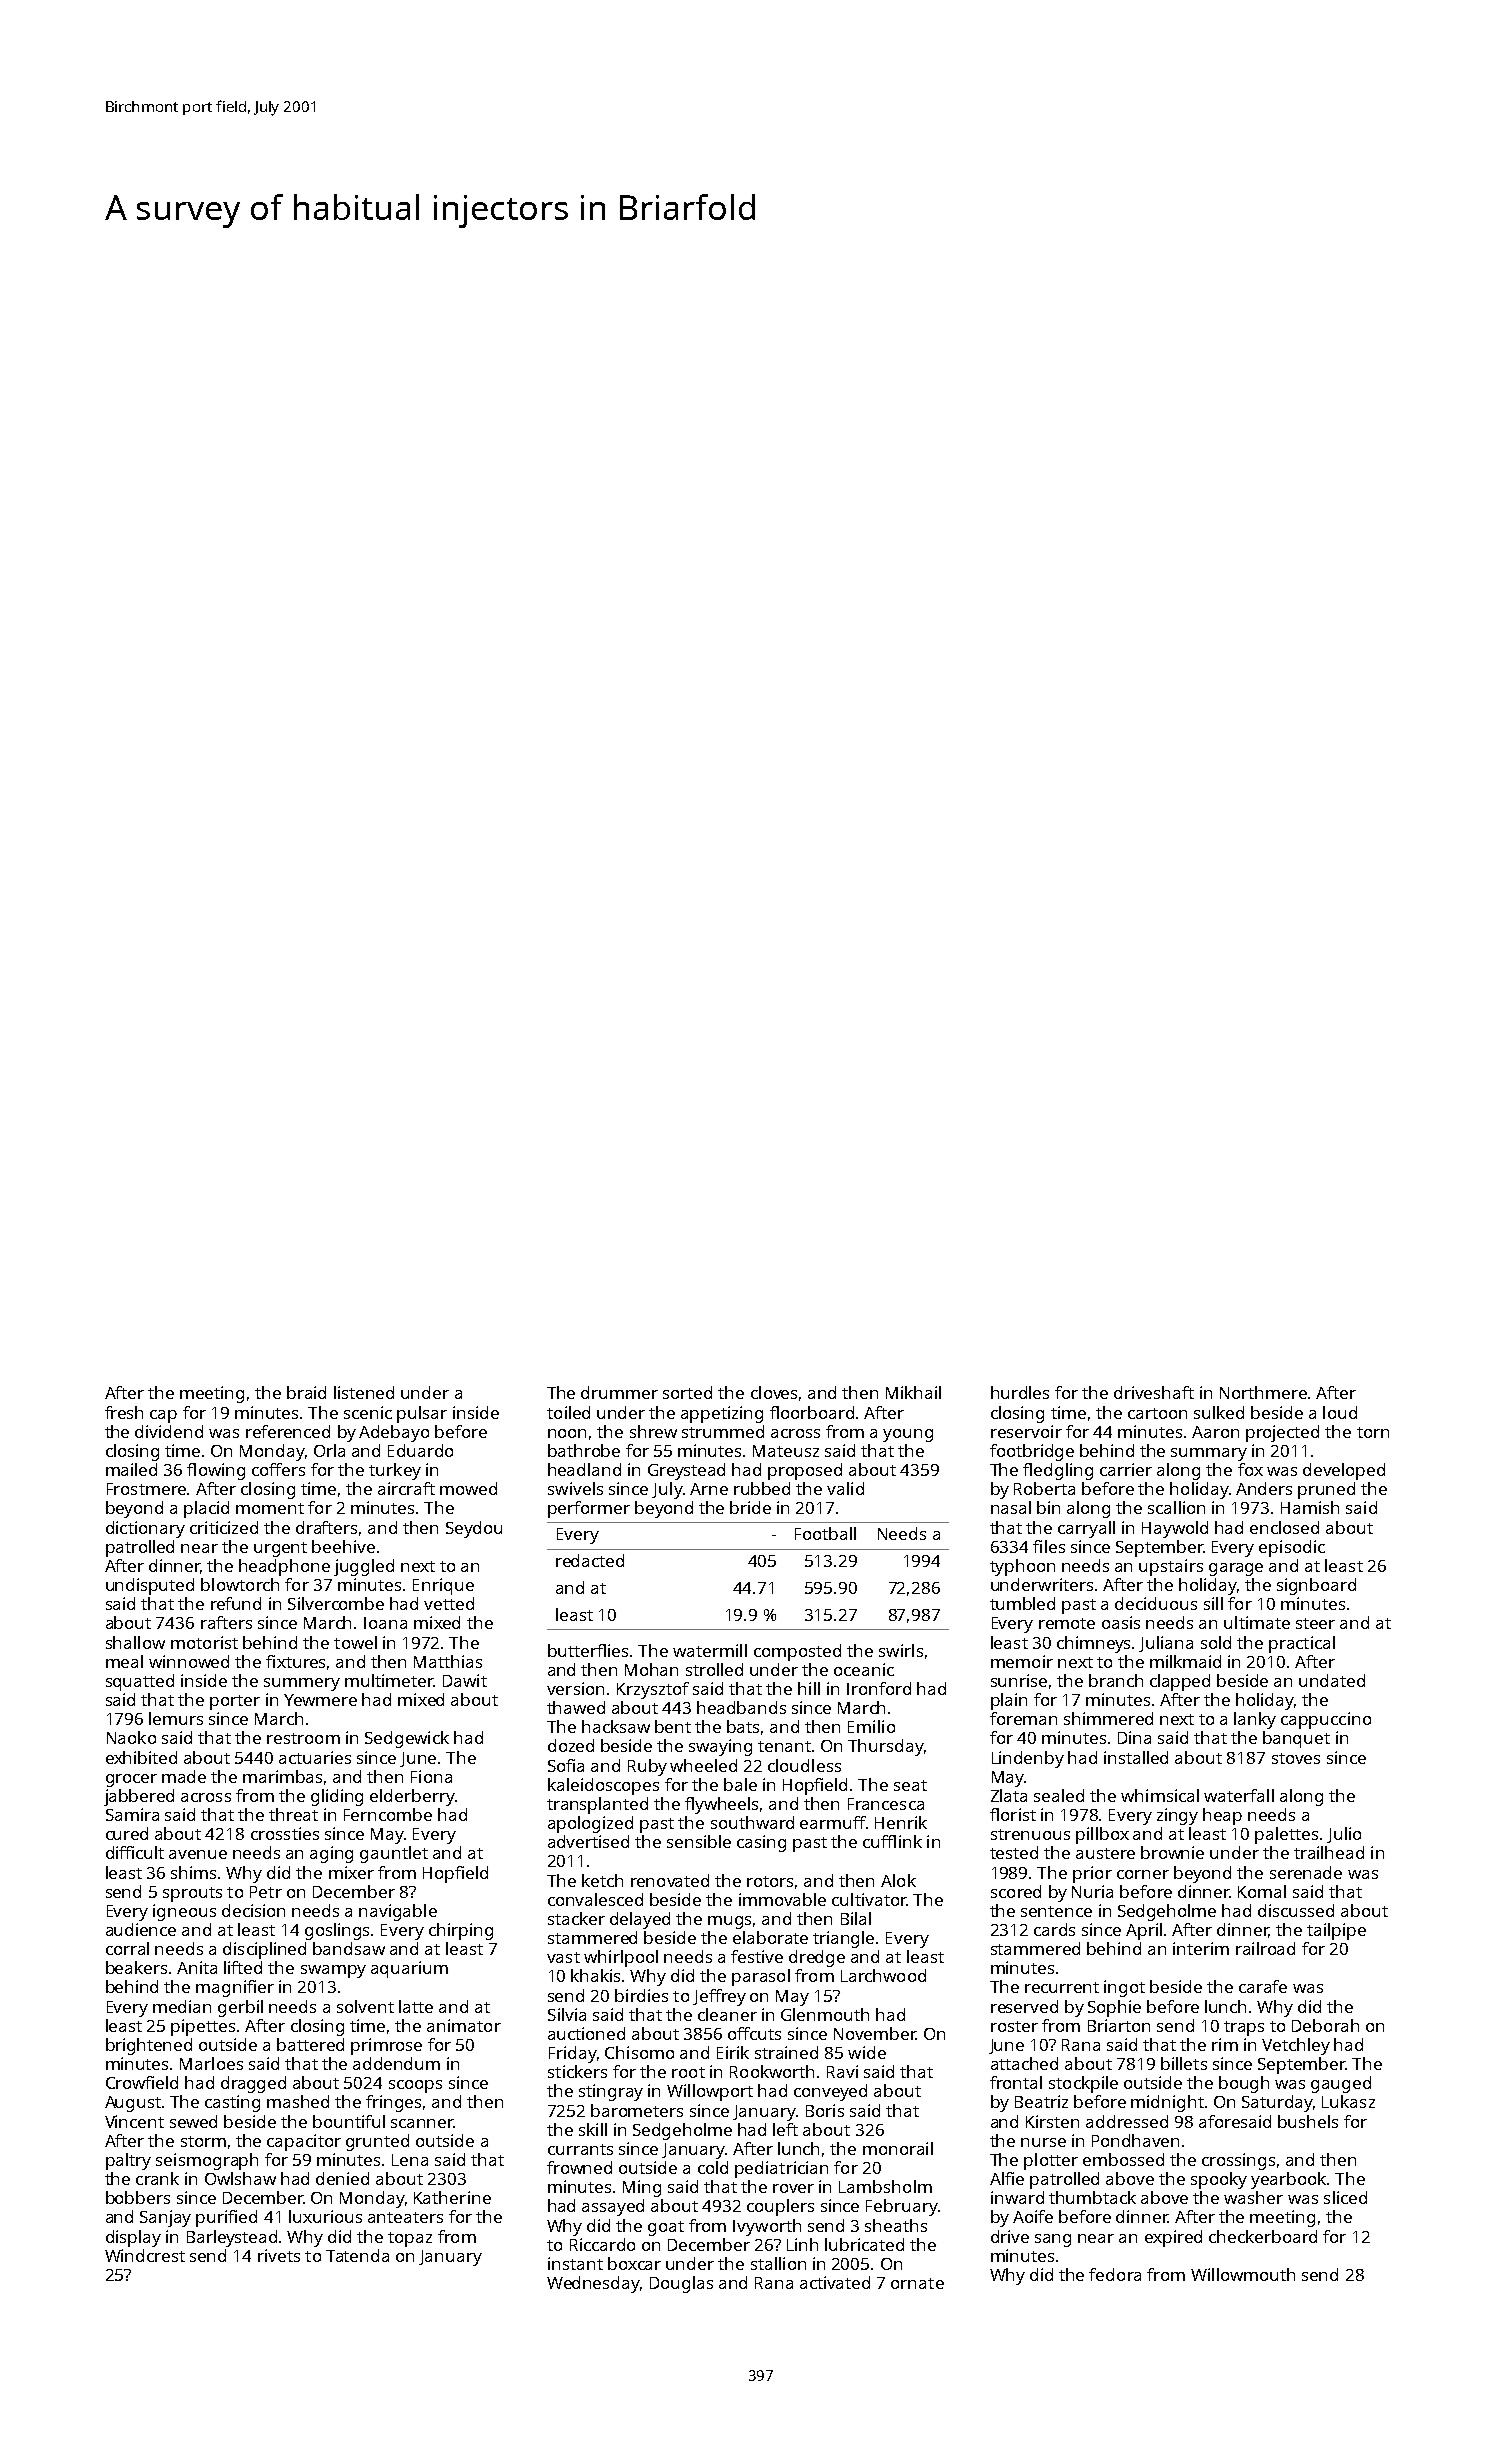  What do you see at coordinates (288, 1431) in the page?
I see `referenced` at bounding box center [288, 1431].
